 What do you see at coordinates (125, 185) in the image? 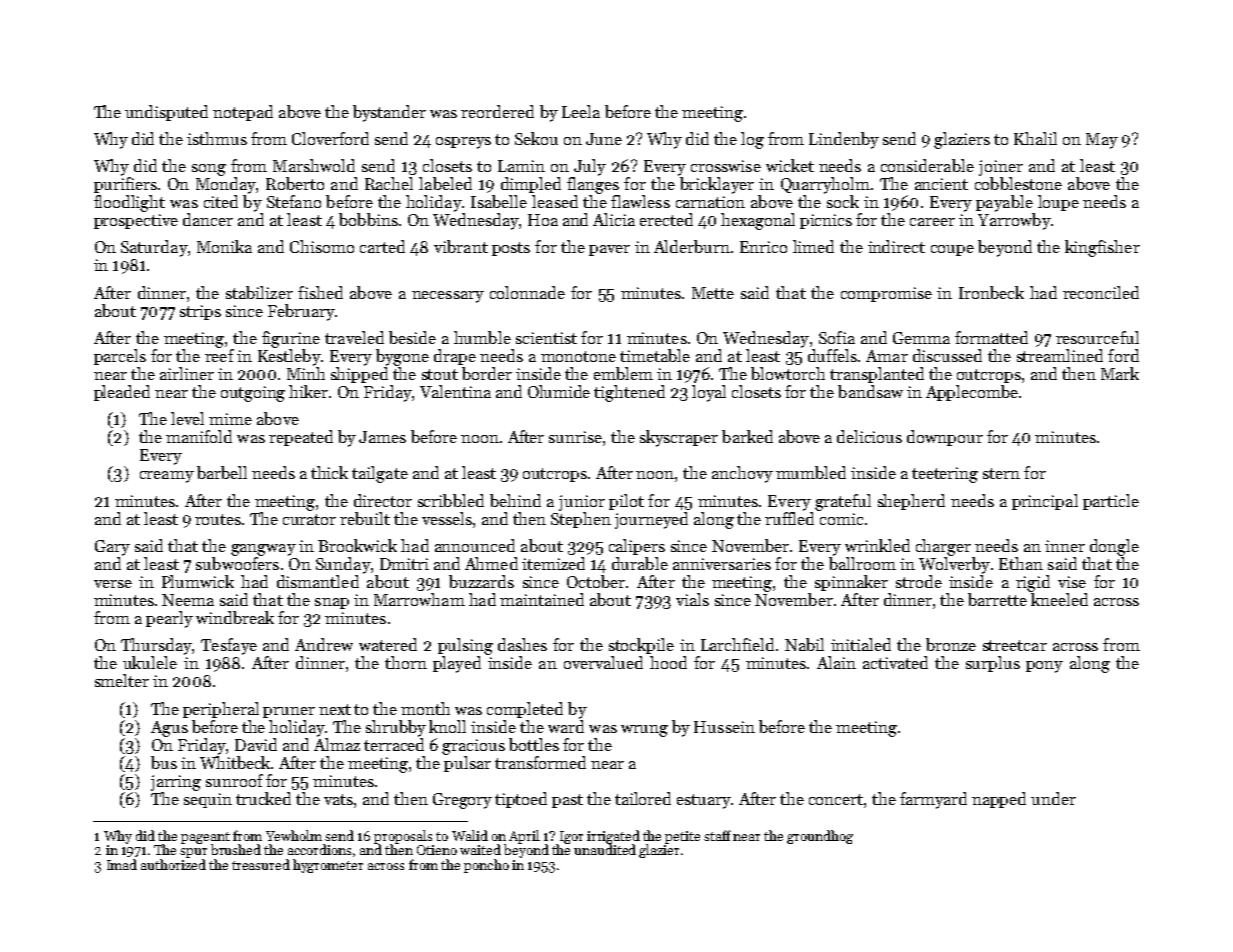
I see `purifiers` at bounding box center [125, 185].
